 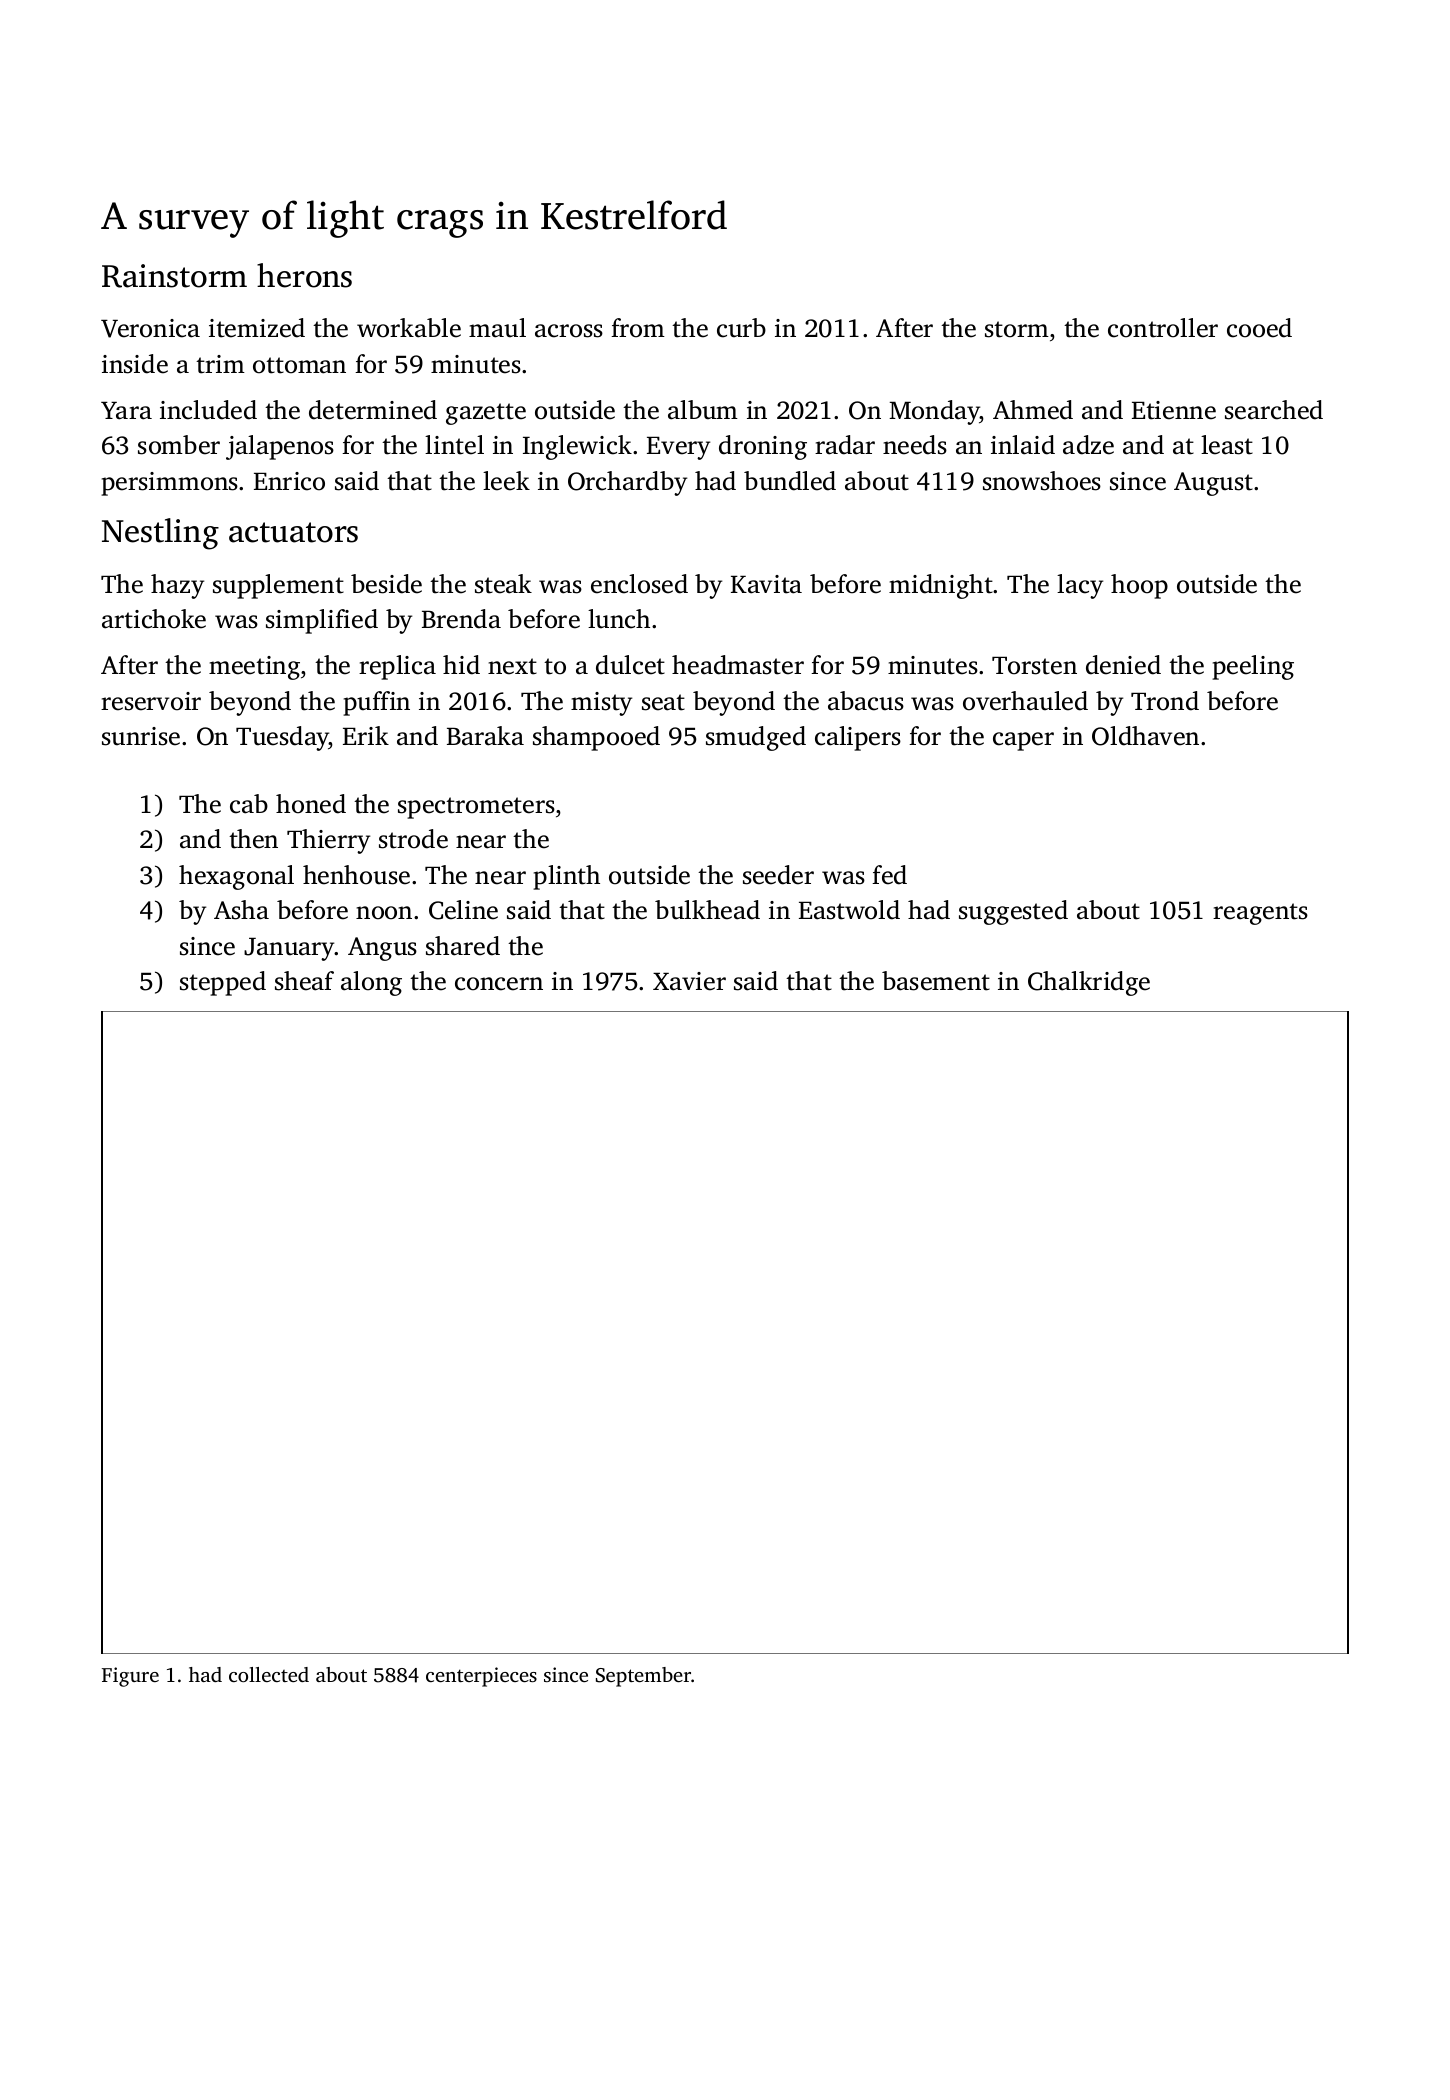 I want to click on strode, so click(x=413, y=839).
